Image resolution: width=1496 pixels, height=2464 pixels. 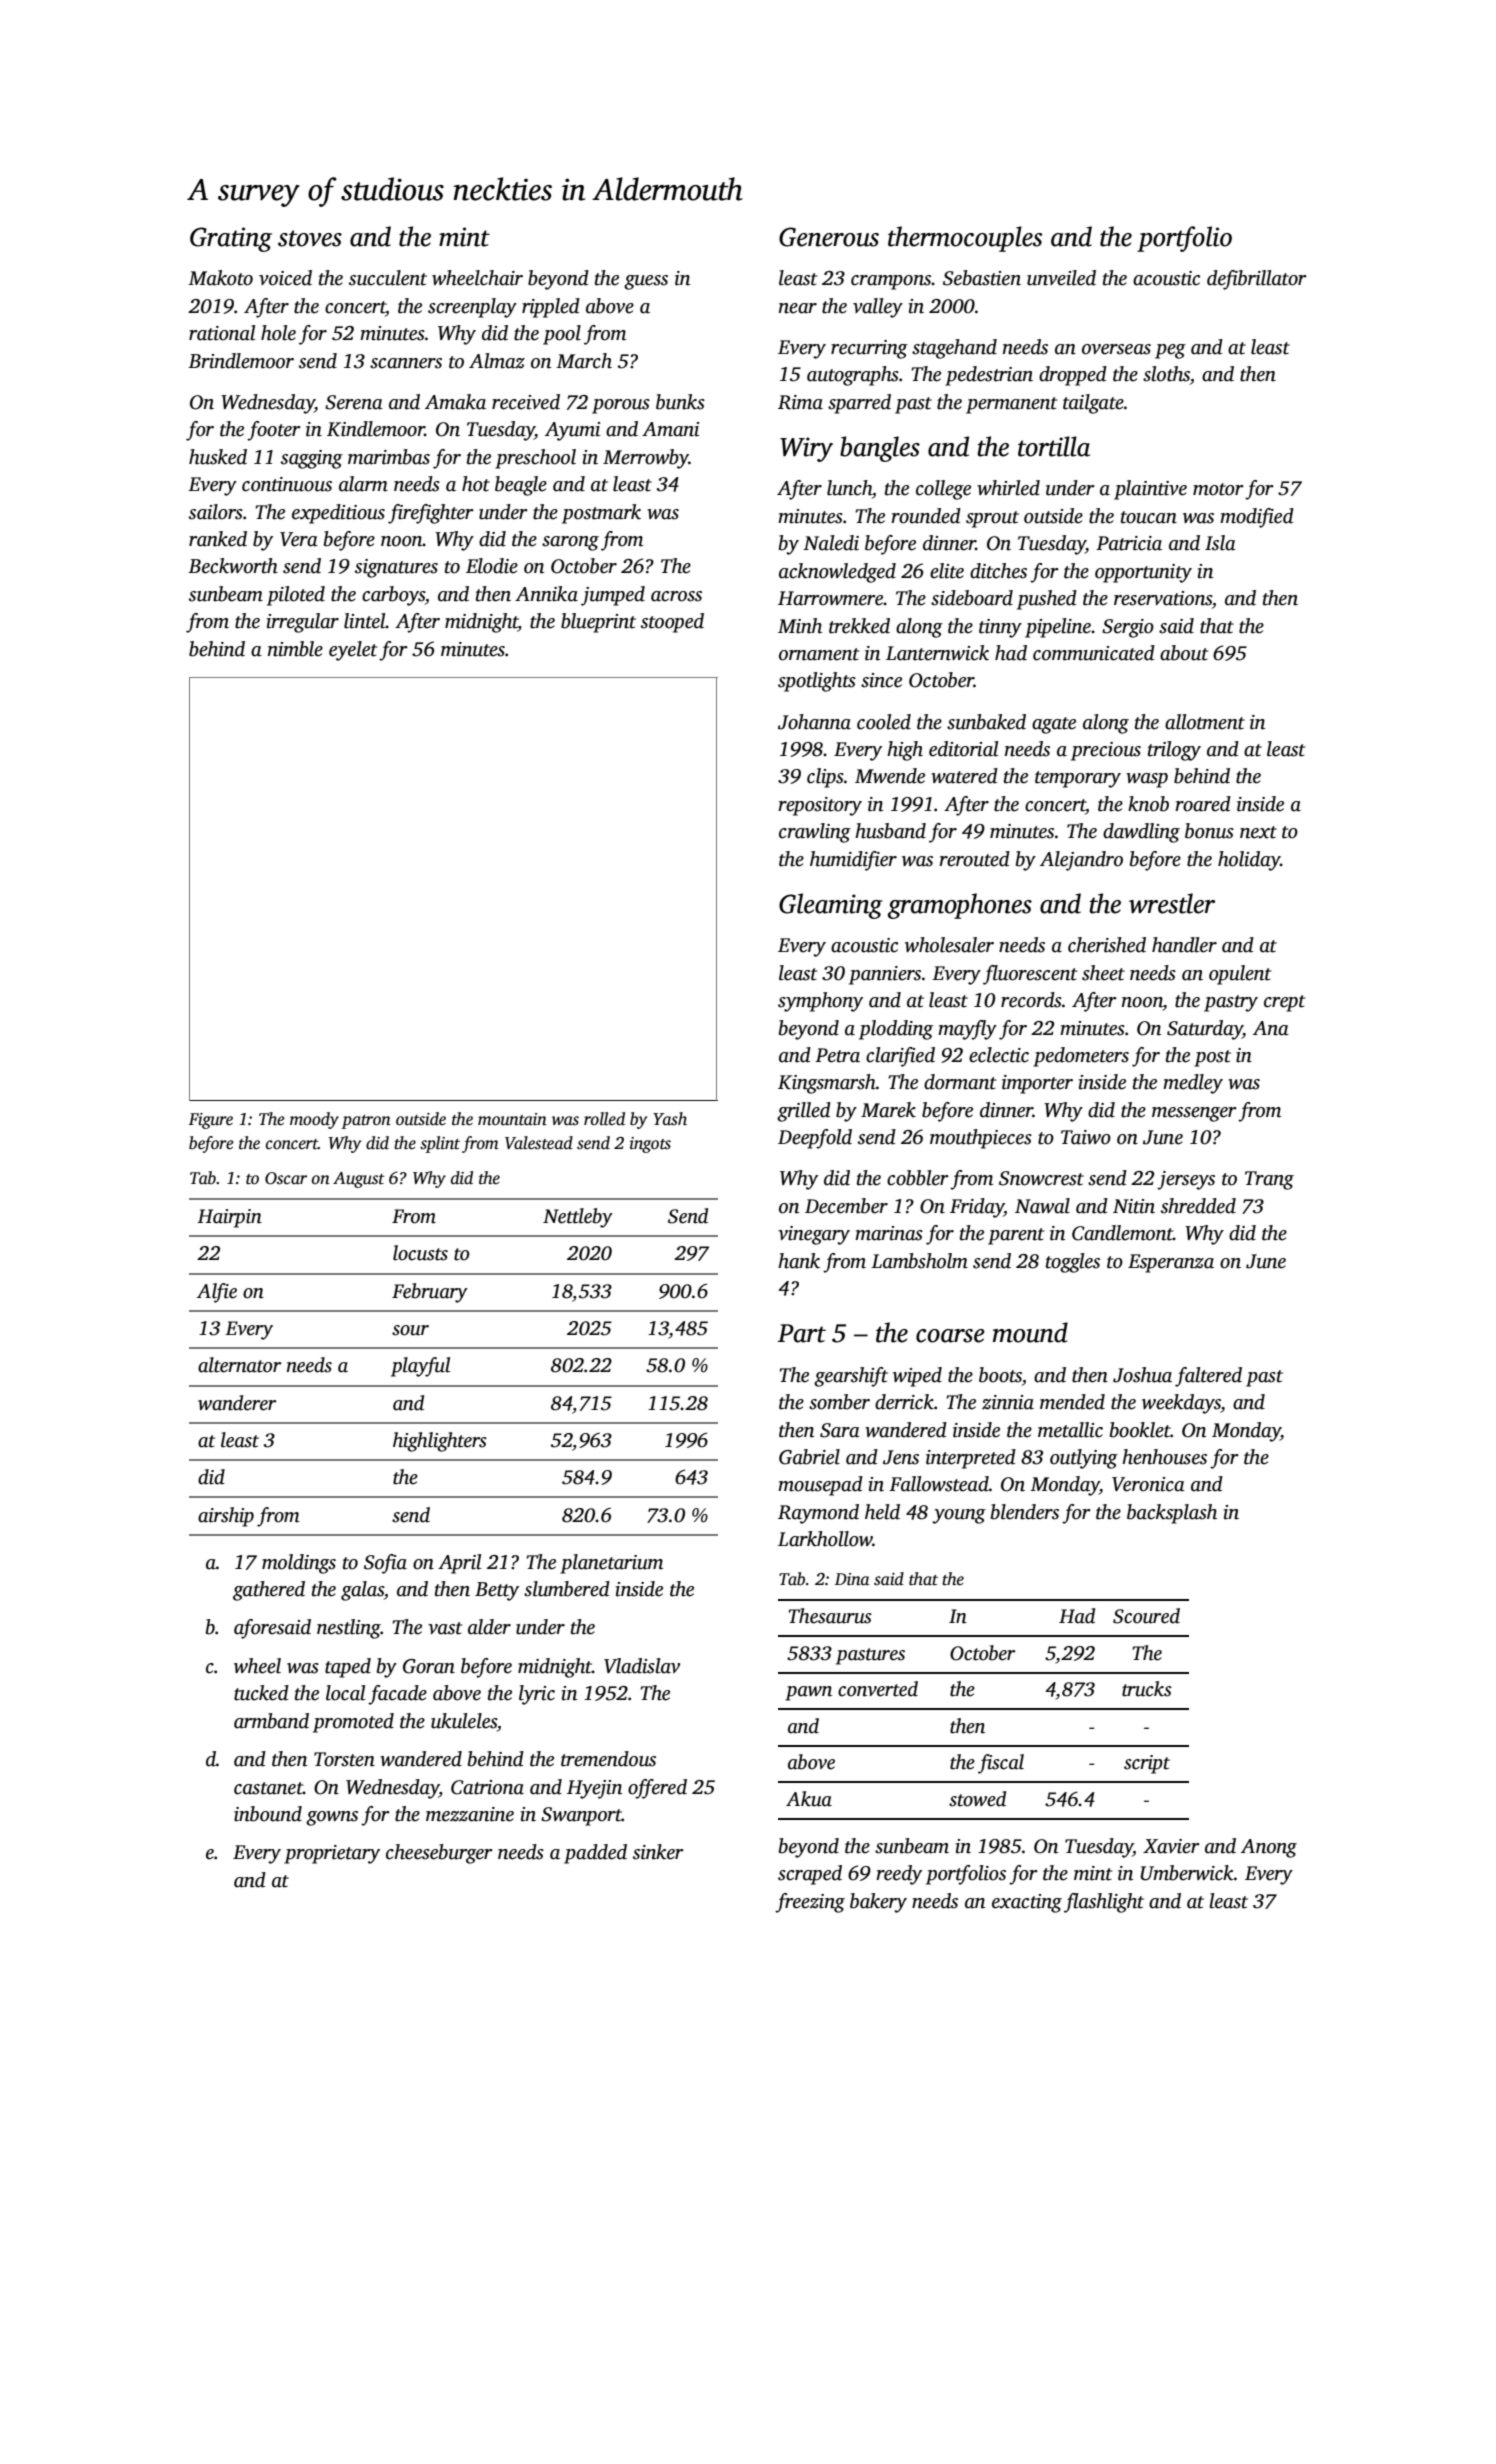 What do you see at coordinates (1249, 861) in the screenshot?
I see `holiday` at bounding box center [1249, 861].
